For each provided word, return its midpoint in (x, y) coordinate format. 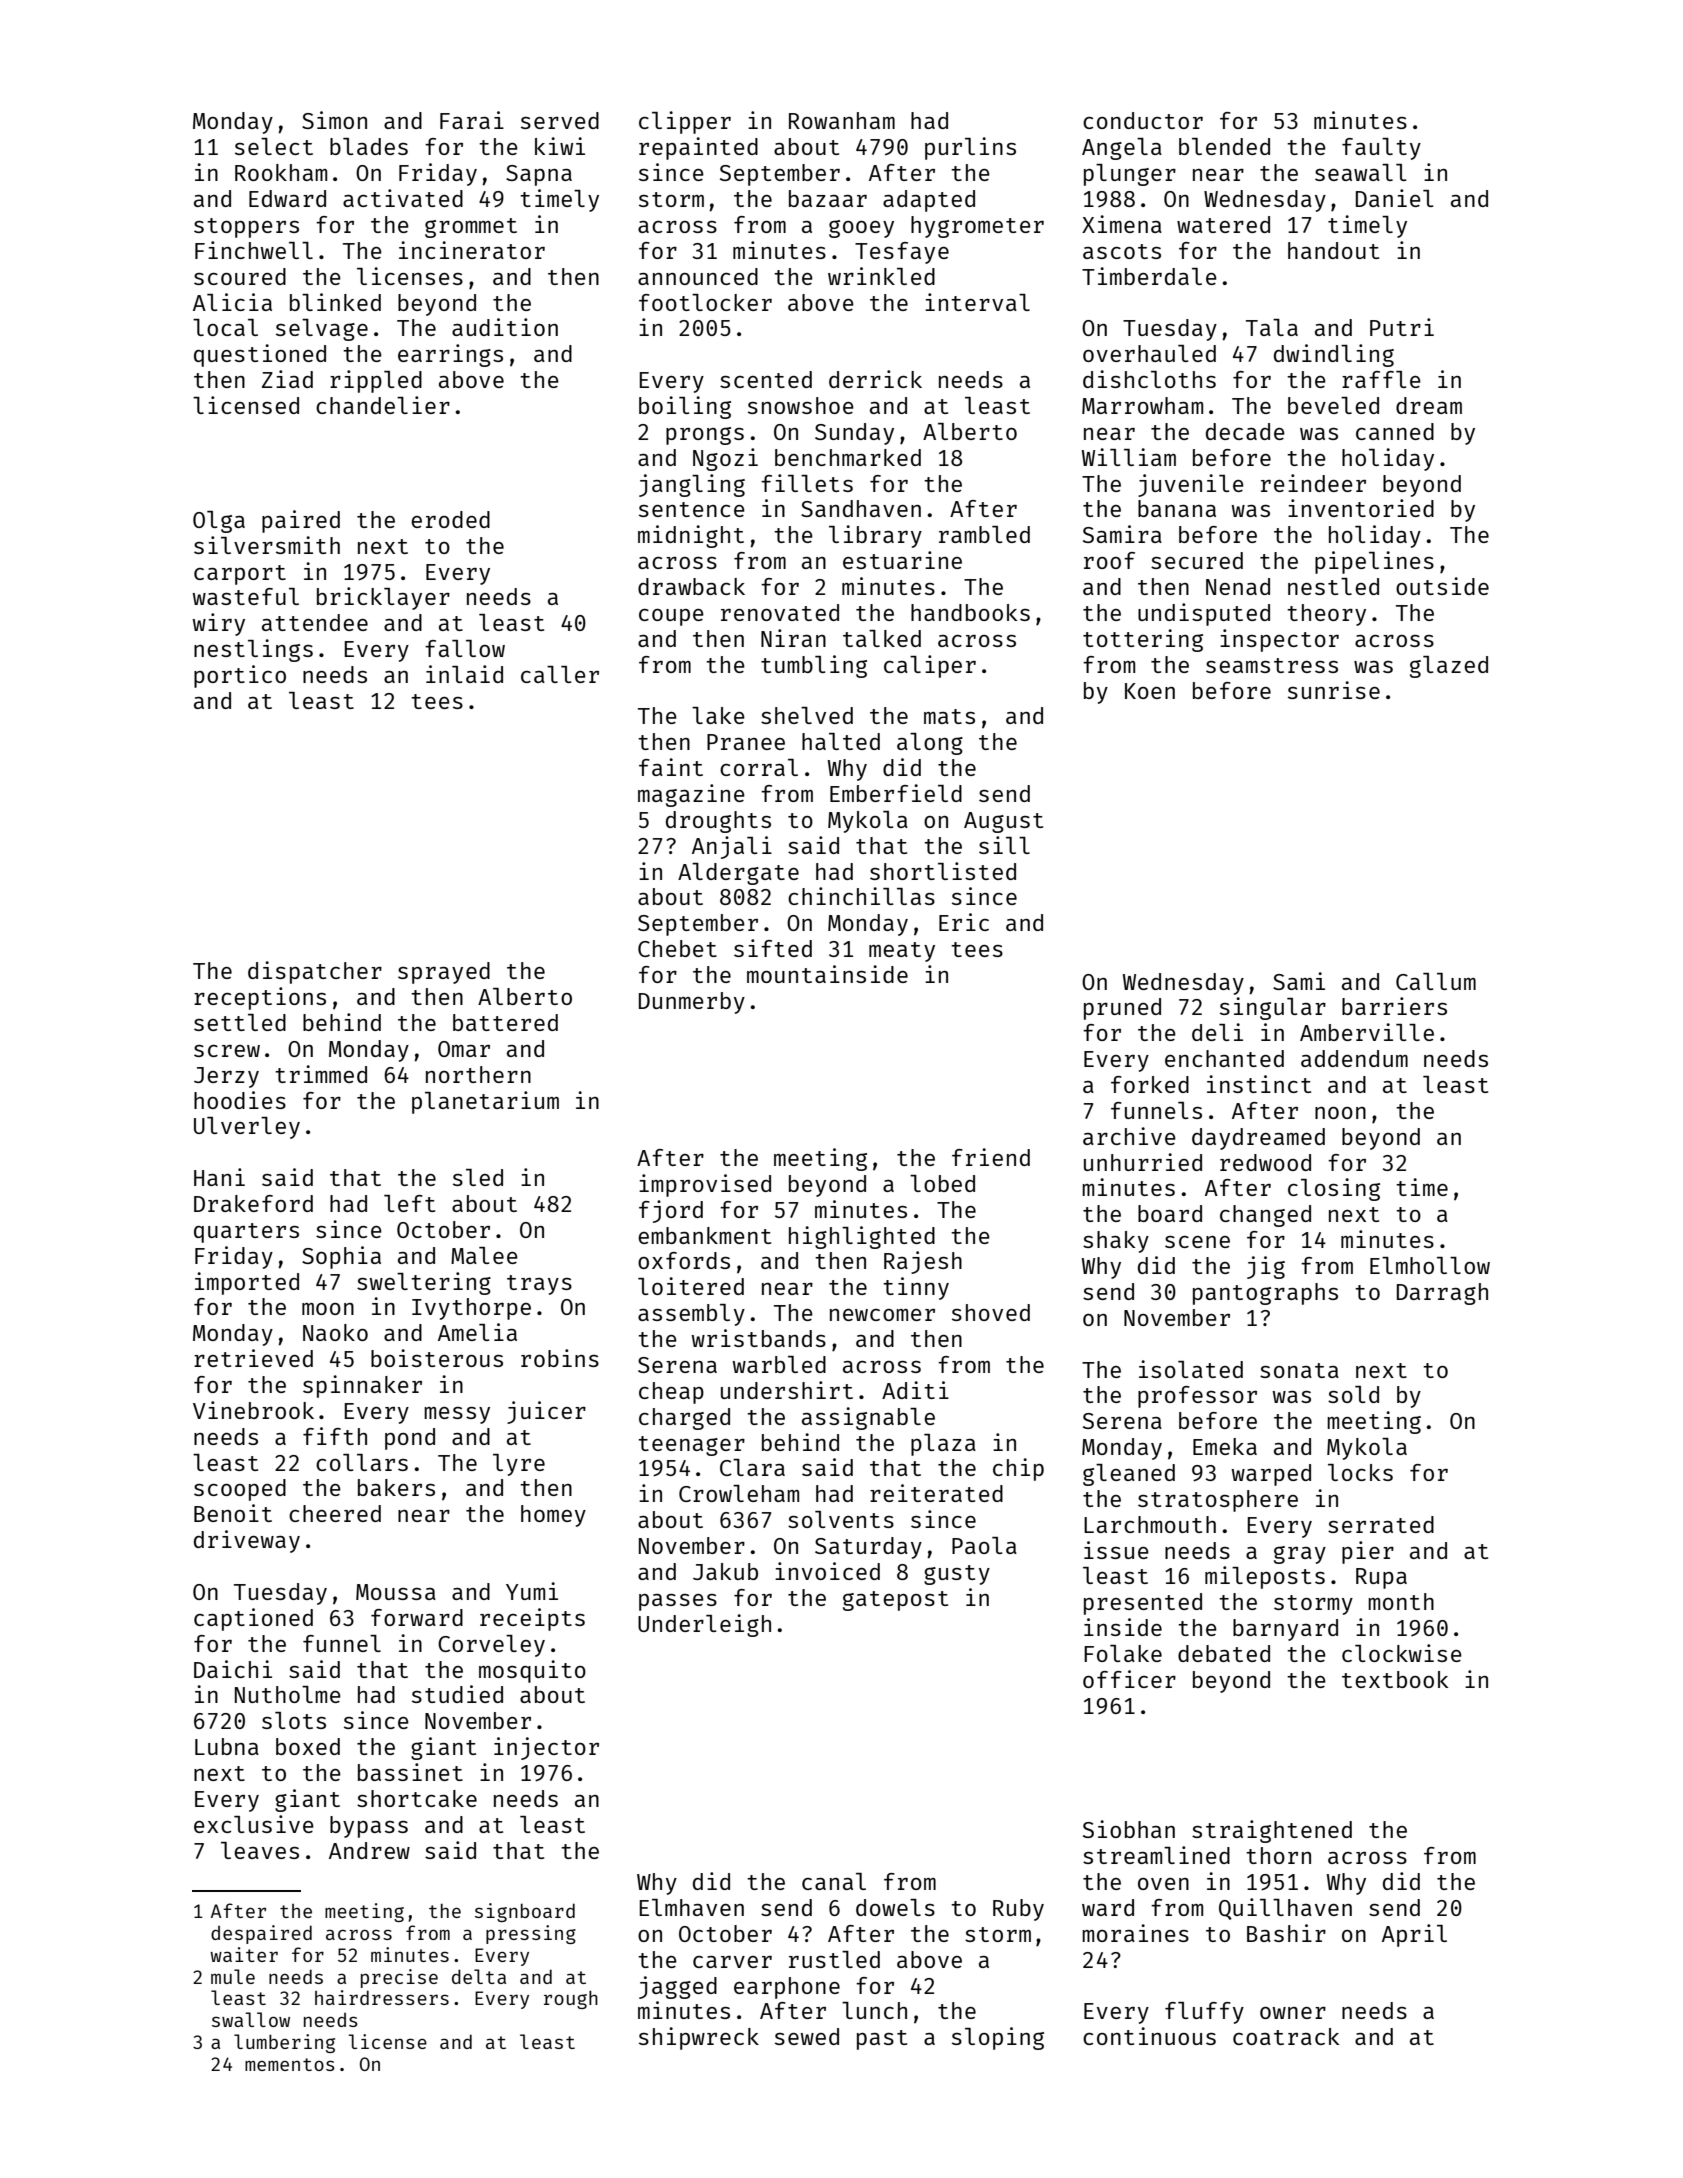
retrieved (253, 1358)
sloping (998, 2038)
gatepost (895, 1601)
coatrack (1286, 2036)
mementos (290, 2064)
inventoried (1361, 508)
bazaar (828, 198)
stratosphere (1218, 1501)
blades (369, 146)
